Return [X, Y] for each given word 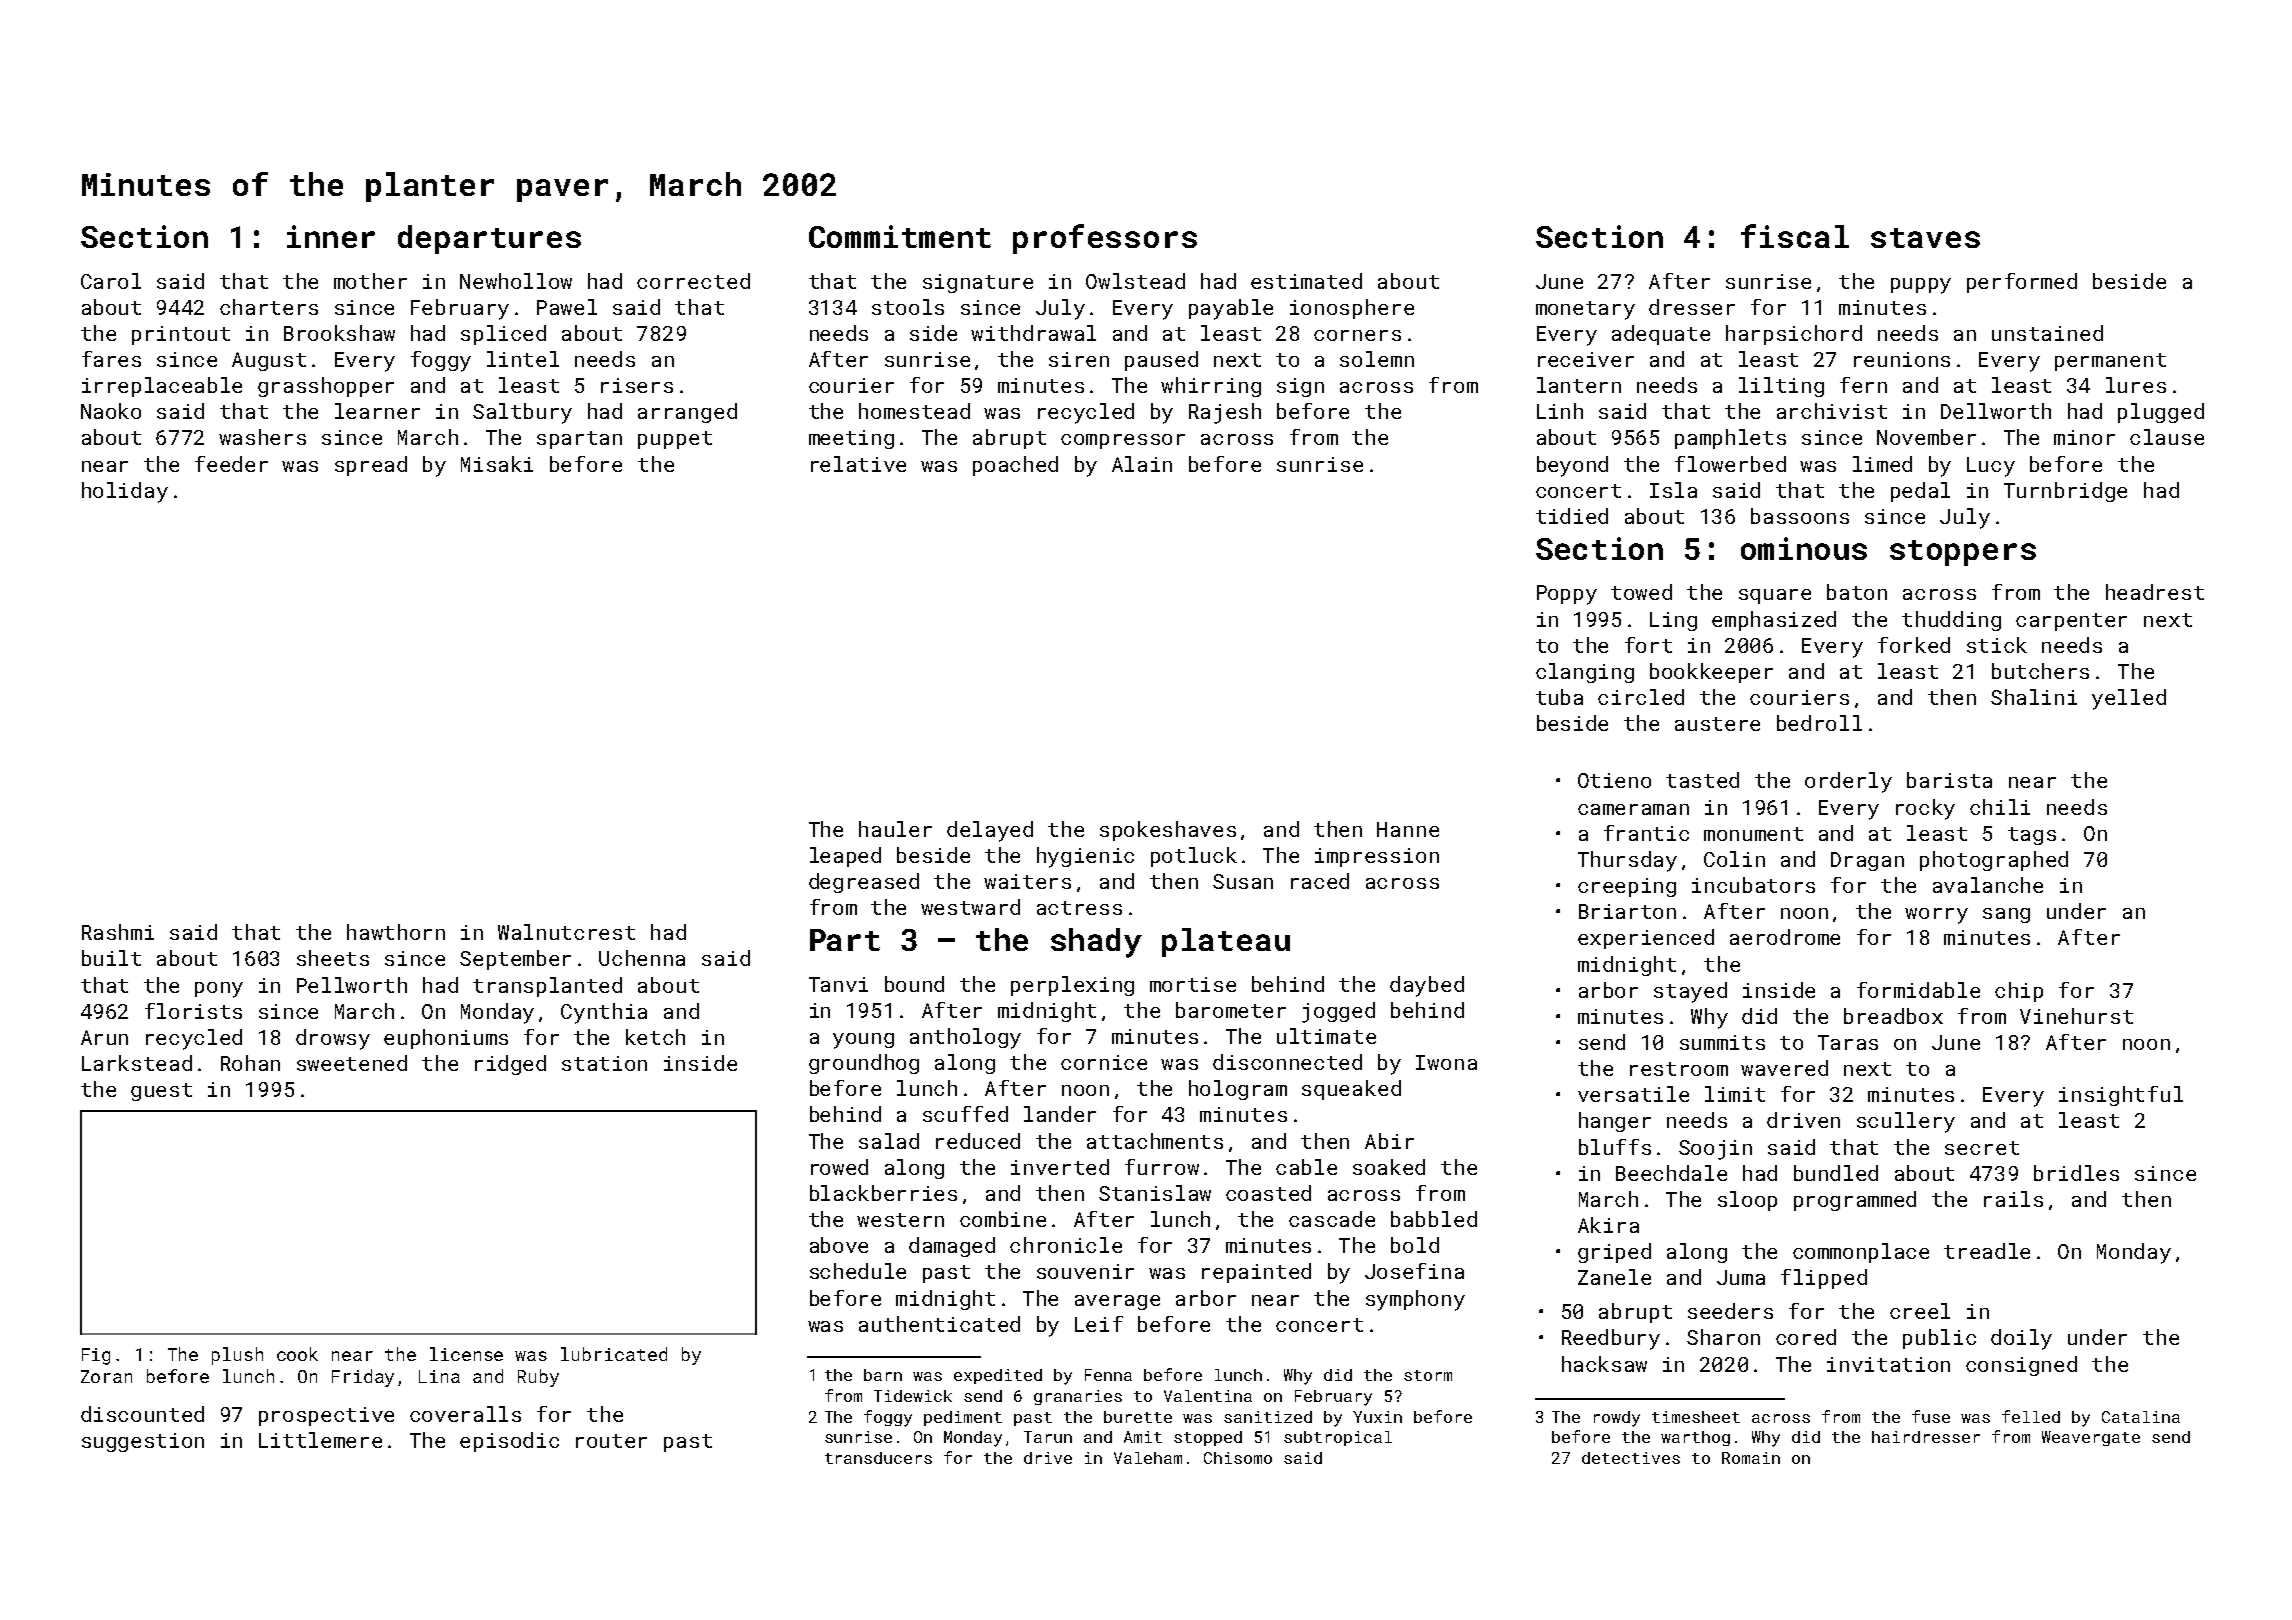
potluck [1194, 857]
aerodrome [1785, 937]
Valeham [1148, 1458]
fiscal [1795, 236]
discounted [142, 1414]
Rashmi [118, 932]
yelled [2129, 699]
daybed [1427, 986]
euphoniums [446, 1039]
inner [331, 236]
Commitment [900, 236]
